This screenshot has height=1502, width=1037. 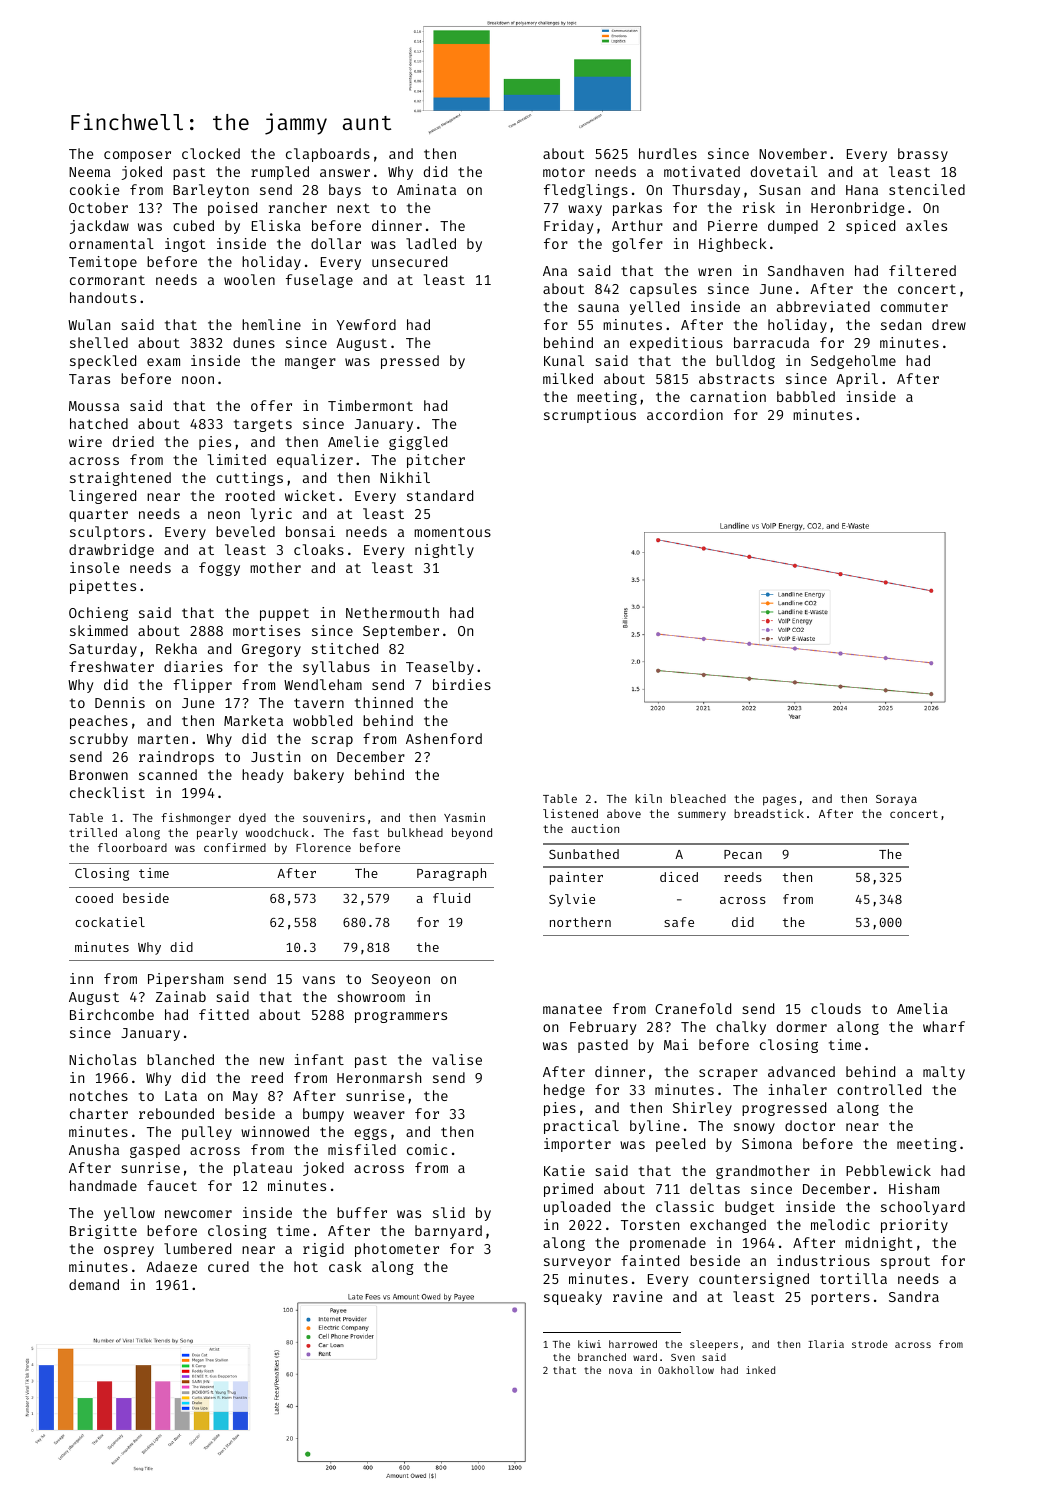 What do you see at coordinates (444, 738) in the screenshot?
I see `Ashenford` at bounding box center [444, 738].
